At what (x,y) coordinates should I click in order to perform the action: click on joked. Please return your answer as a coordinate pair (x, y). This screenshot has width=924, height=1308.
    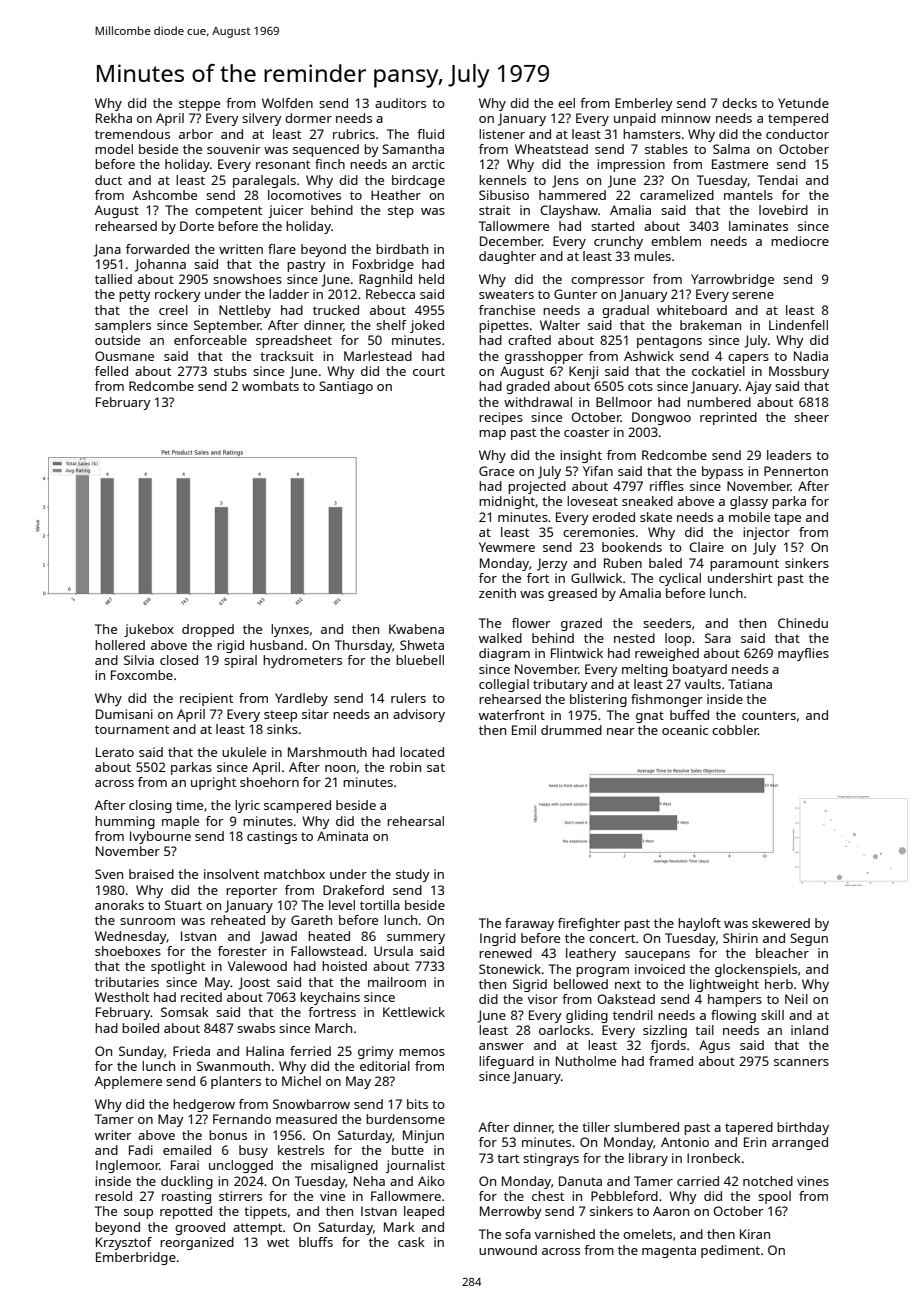
    Looking at the image, I should click on (427, 326).
